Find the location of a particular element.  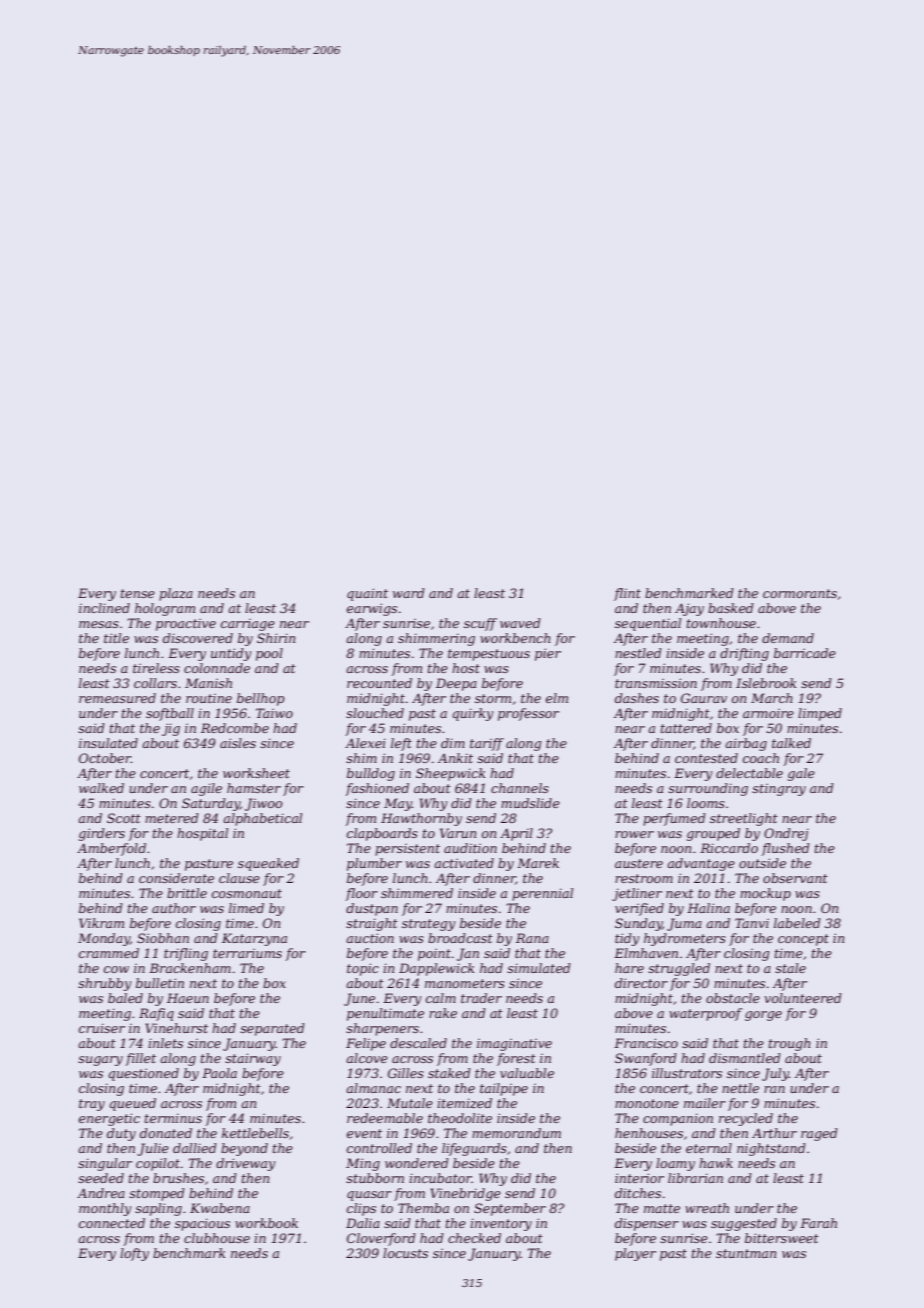

terrariums is located at coordinates (247, 953).
